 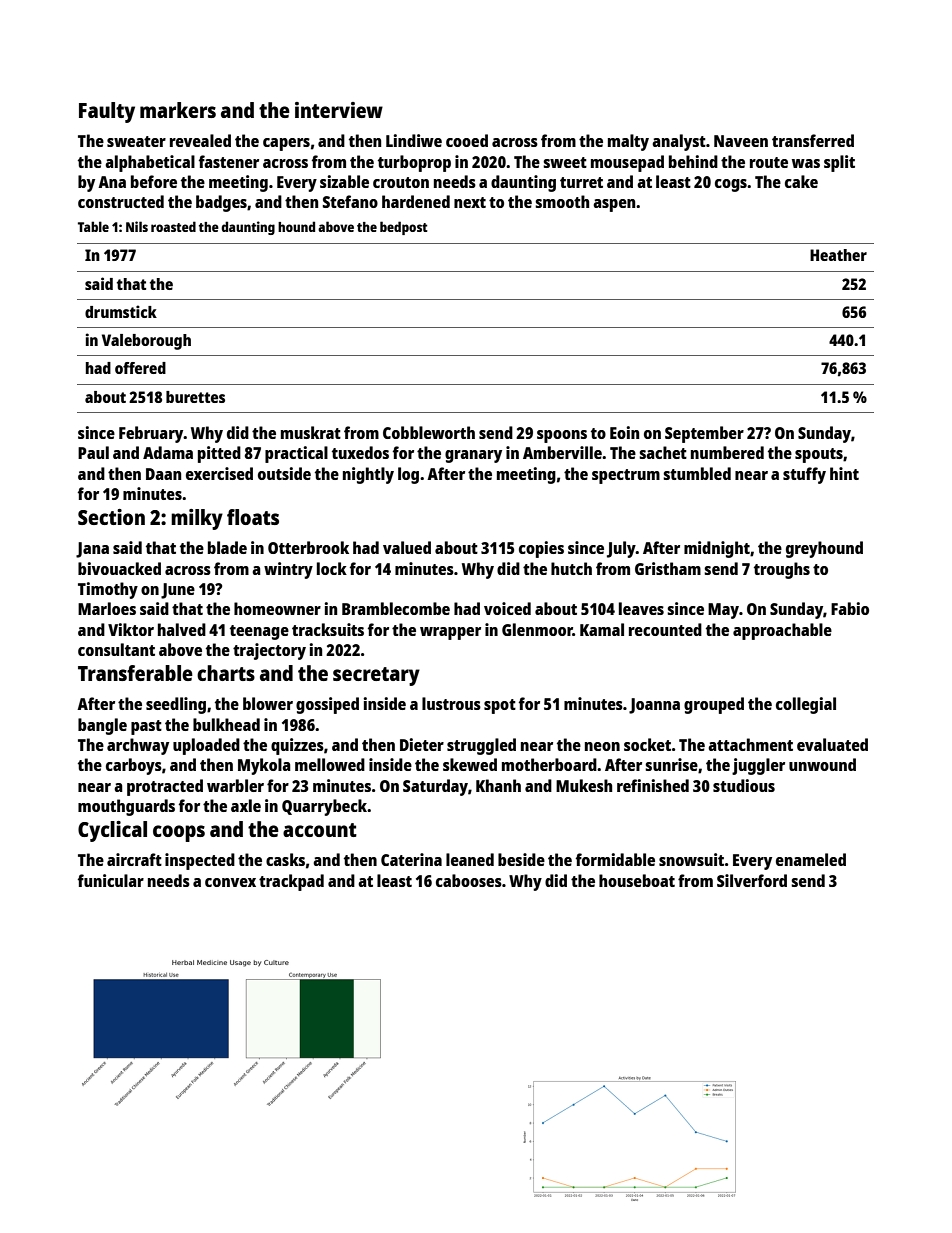 What do you see at coordinates (614, 205) in the document?
I see `aspen` at bounding box center [614, 205].
